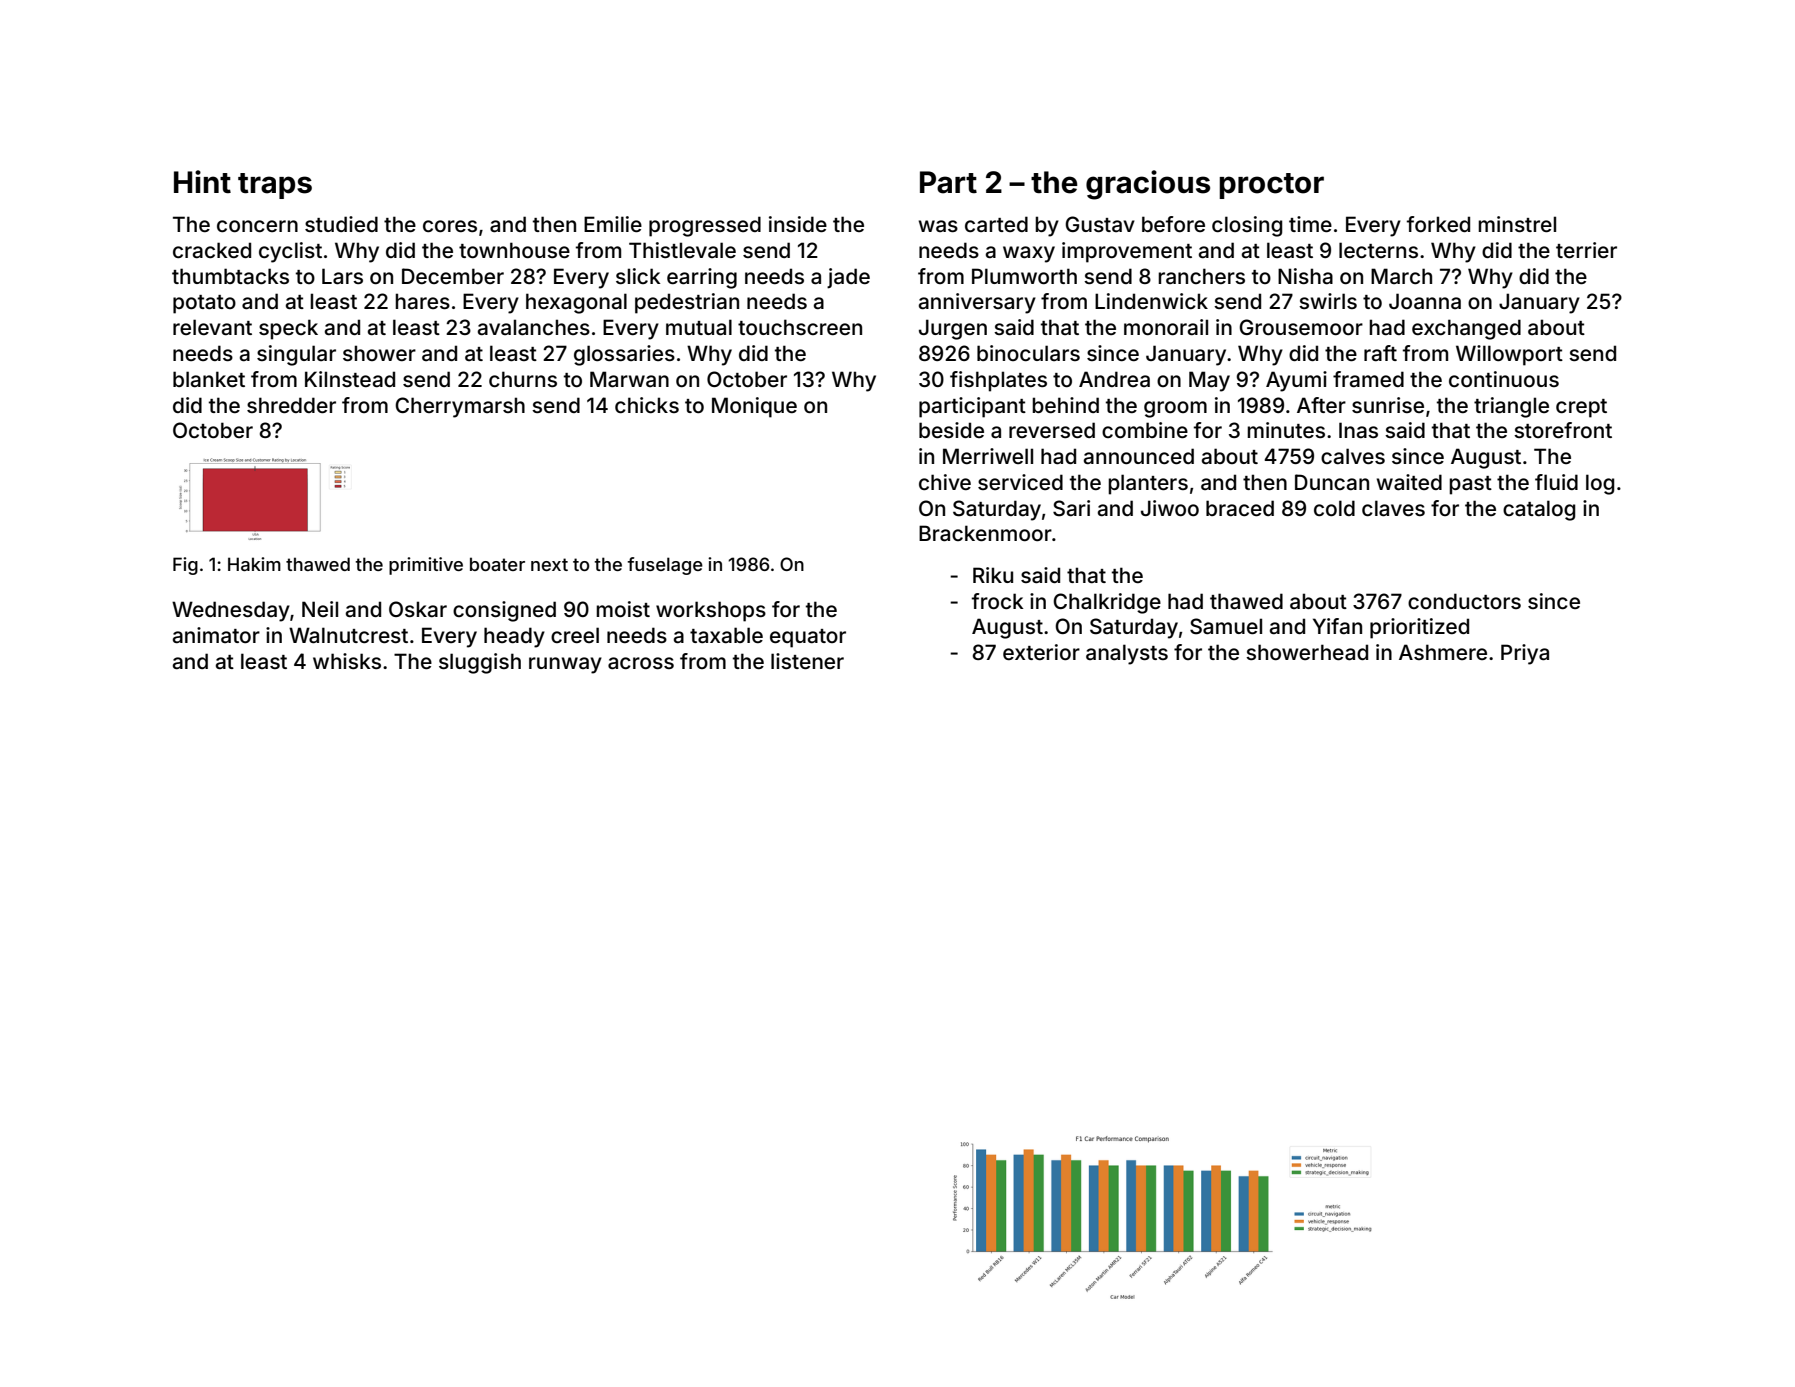 This page has height=1387, width=1795. What do you see at coordinates (216, 635) in the page?
I see `animator` at bounding box center [216, 635].
